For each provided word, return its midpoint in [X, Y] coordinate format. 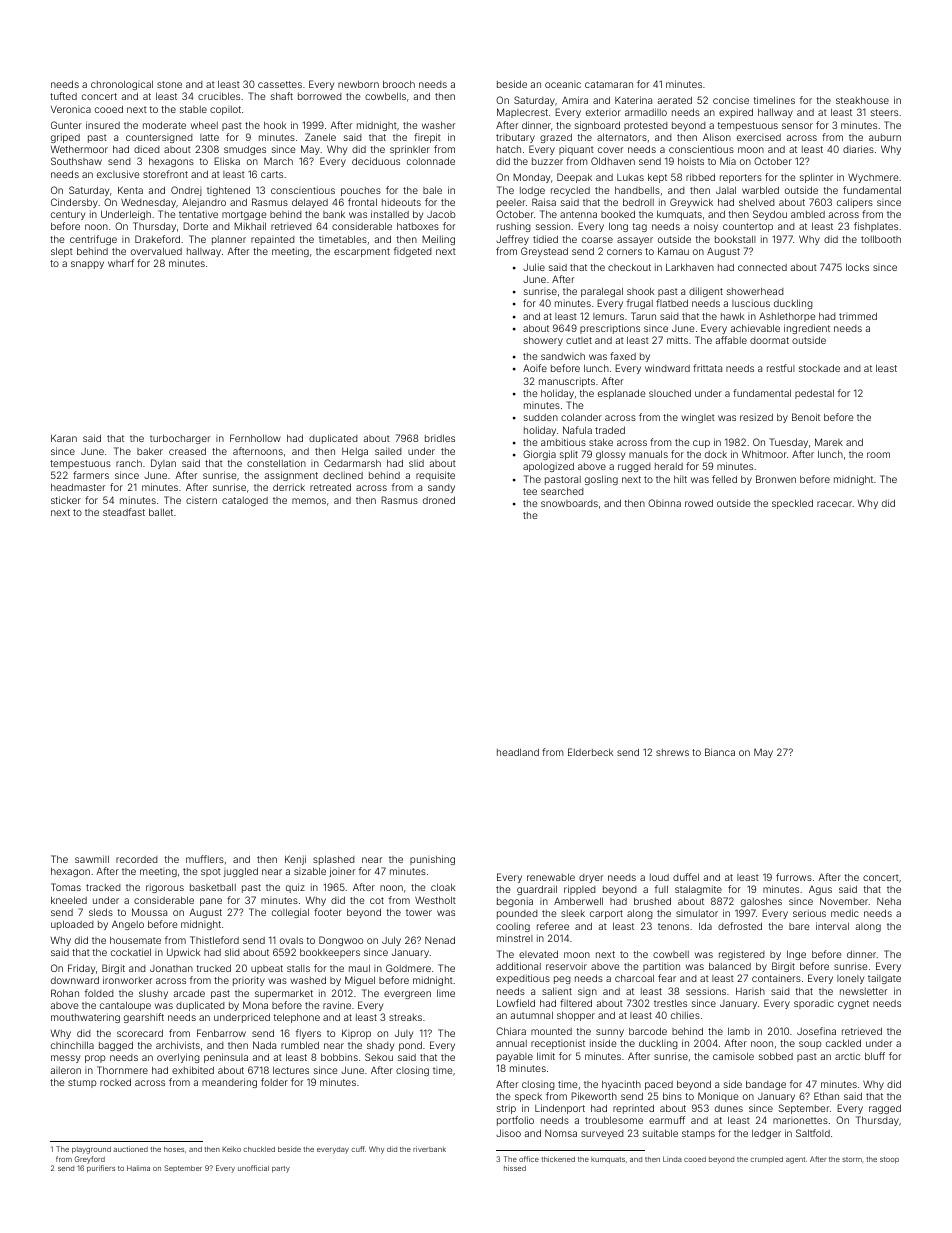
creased [187, 451]
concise [731, 100]
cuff [358, 1149]
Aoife [535, 368]
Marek [829, 442]
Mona [255, 1005]
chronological [122, 85]
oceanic [563, 85]
